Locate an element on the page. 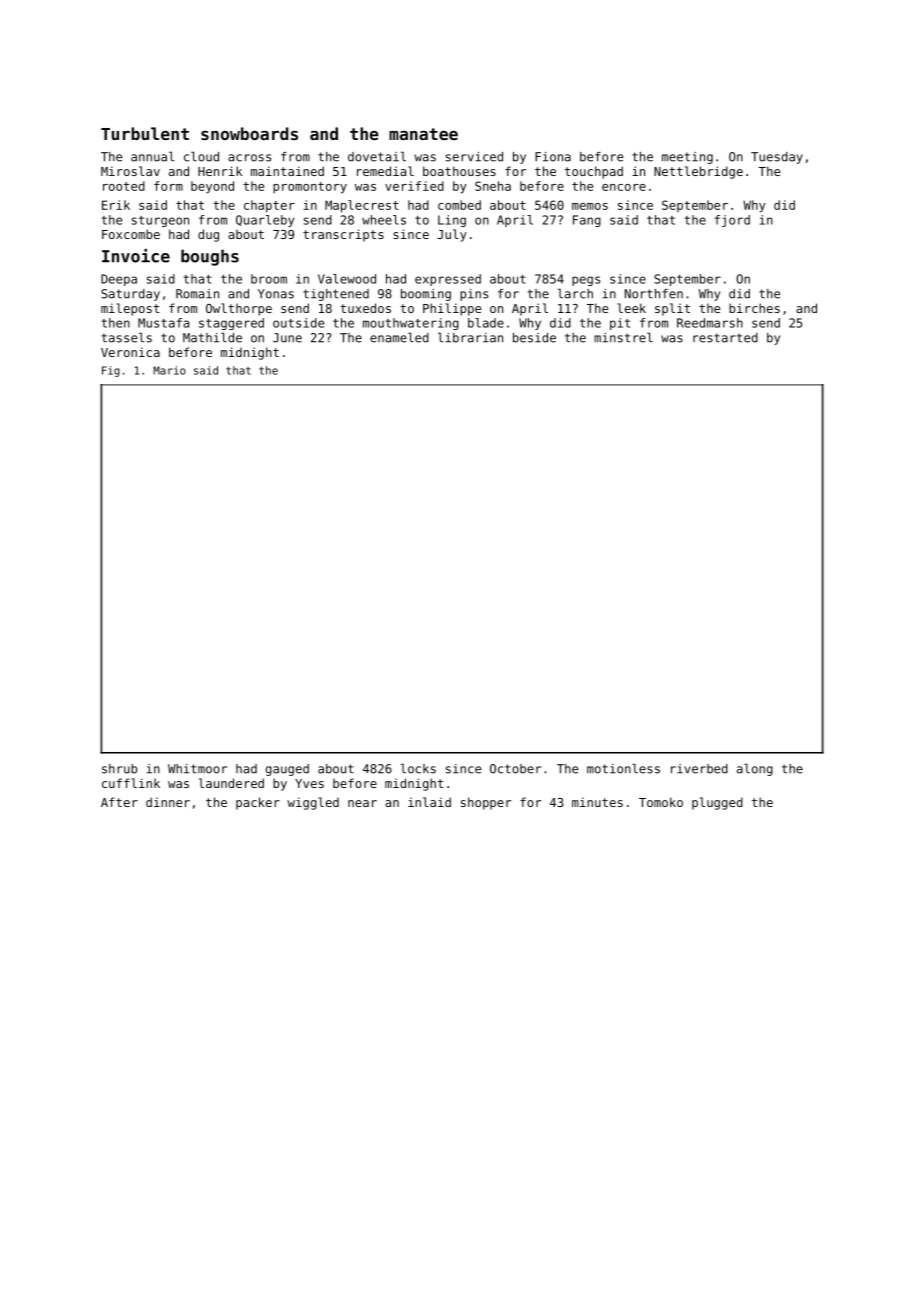 This page has height=1308, width=924. meeting is located at coordinates (687, 158).
